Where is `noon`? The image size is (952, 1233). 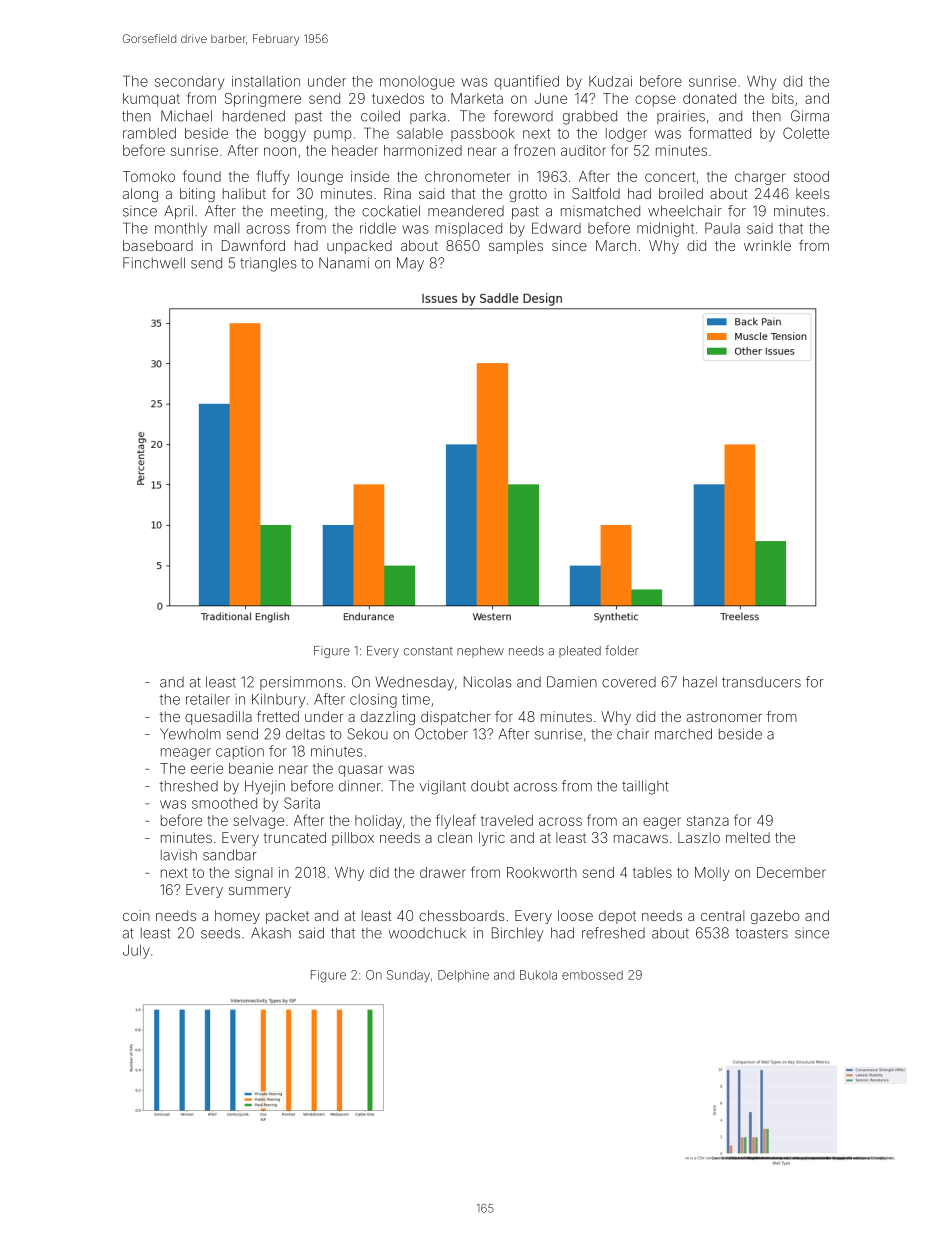 noon is located at coordinates (280, 151).
